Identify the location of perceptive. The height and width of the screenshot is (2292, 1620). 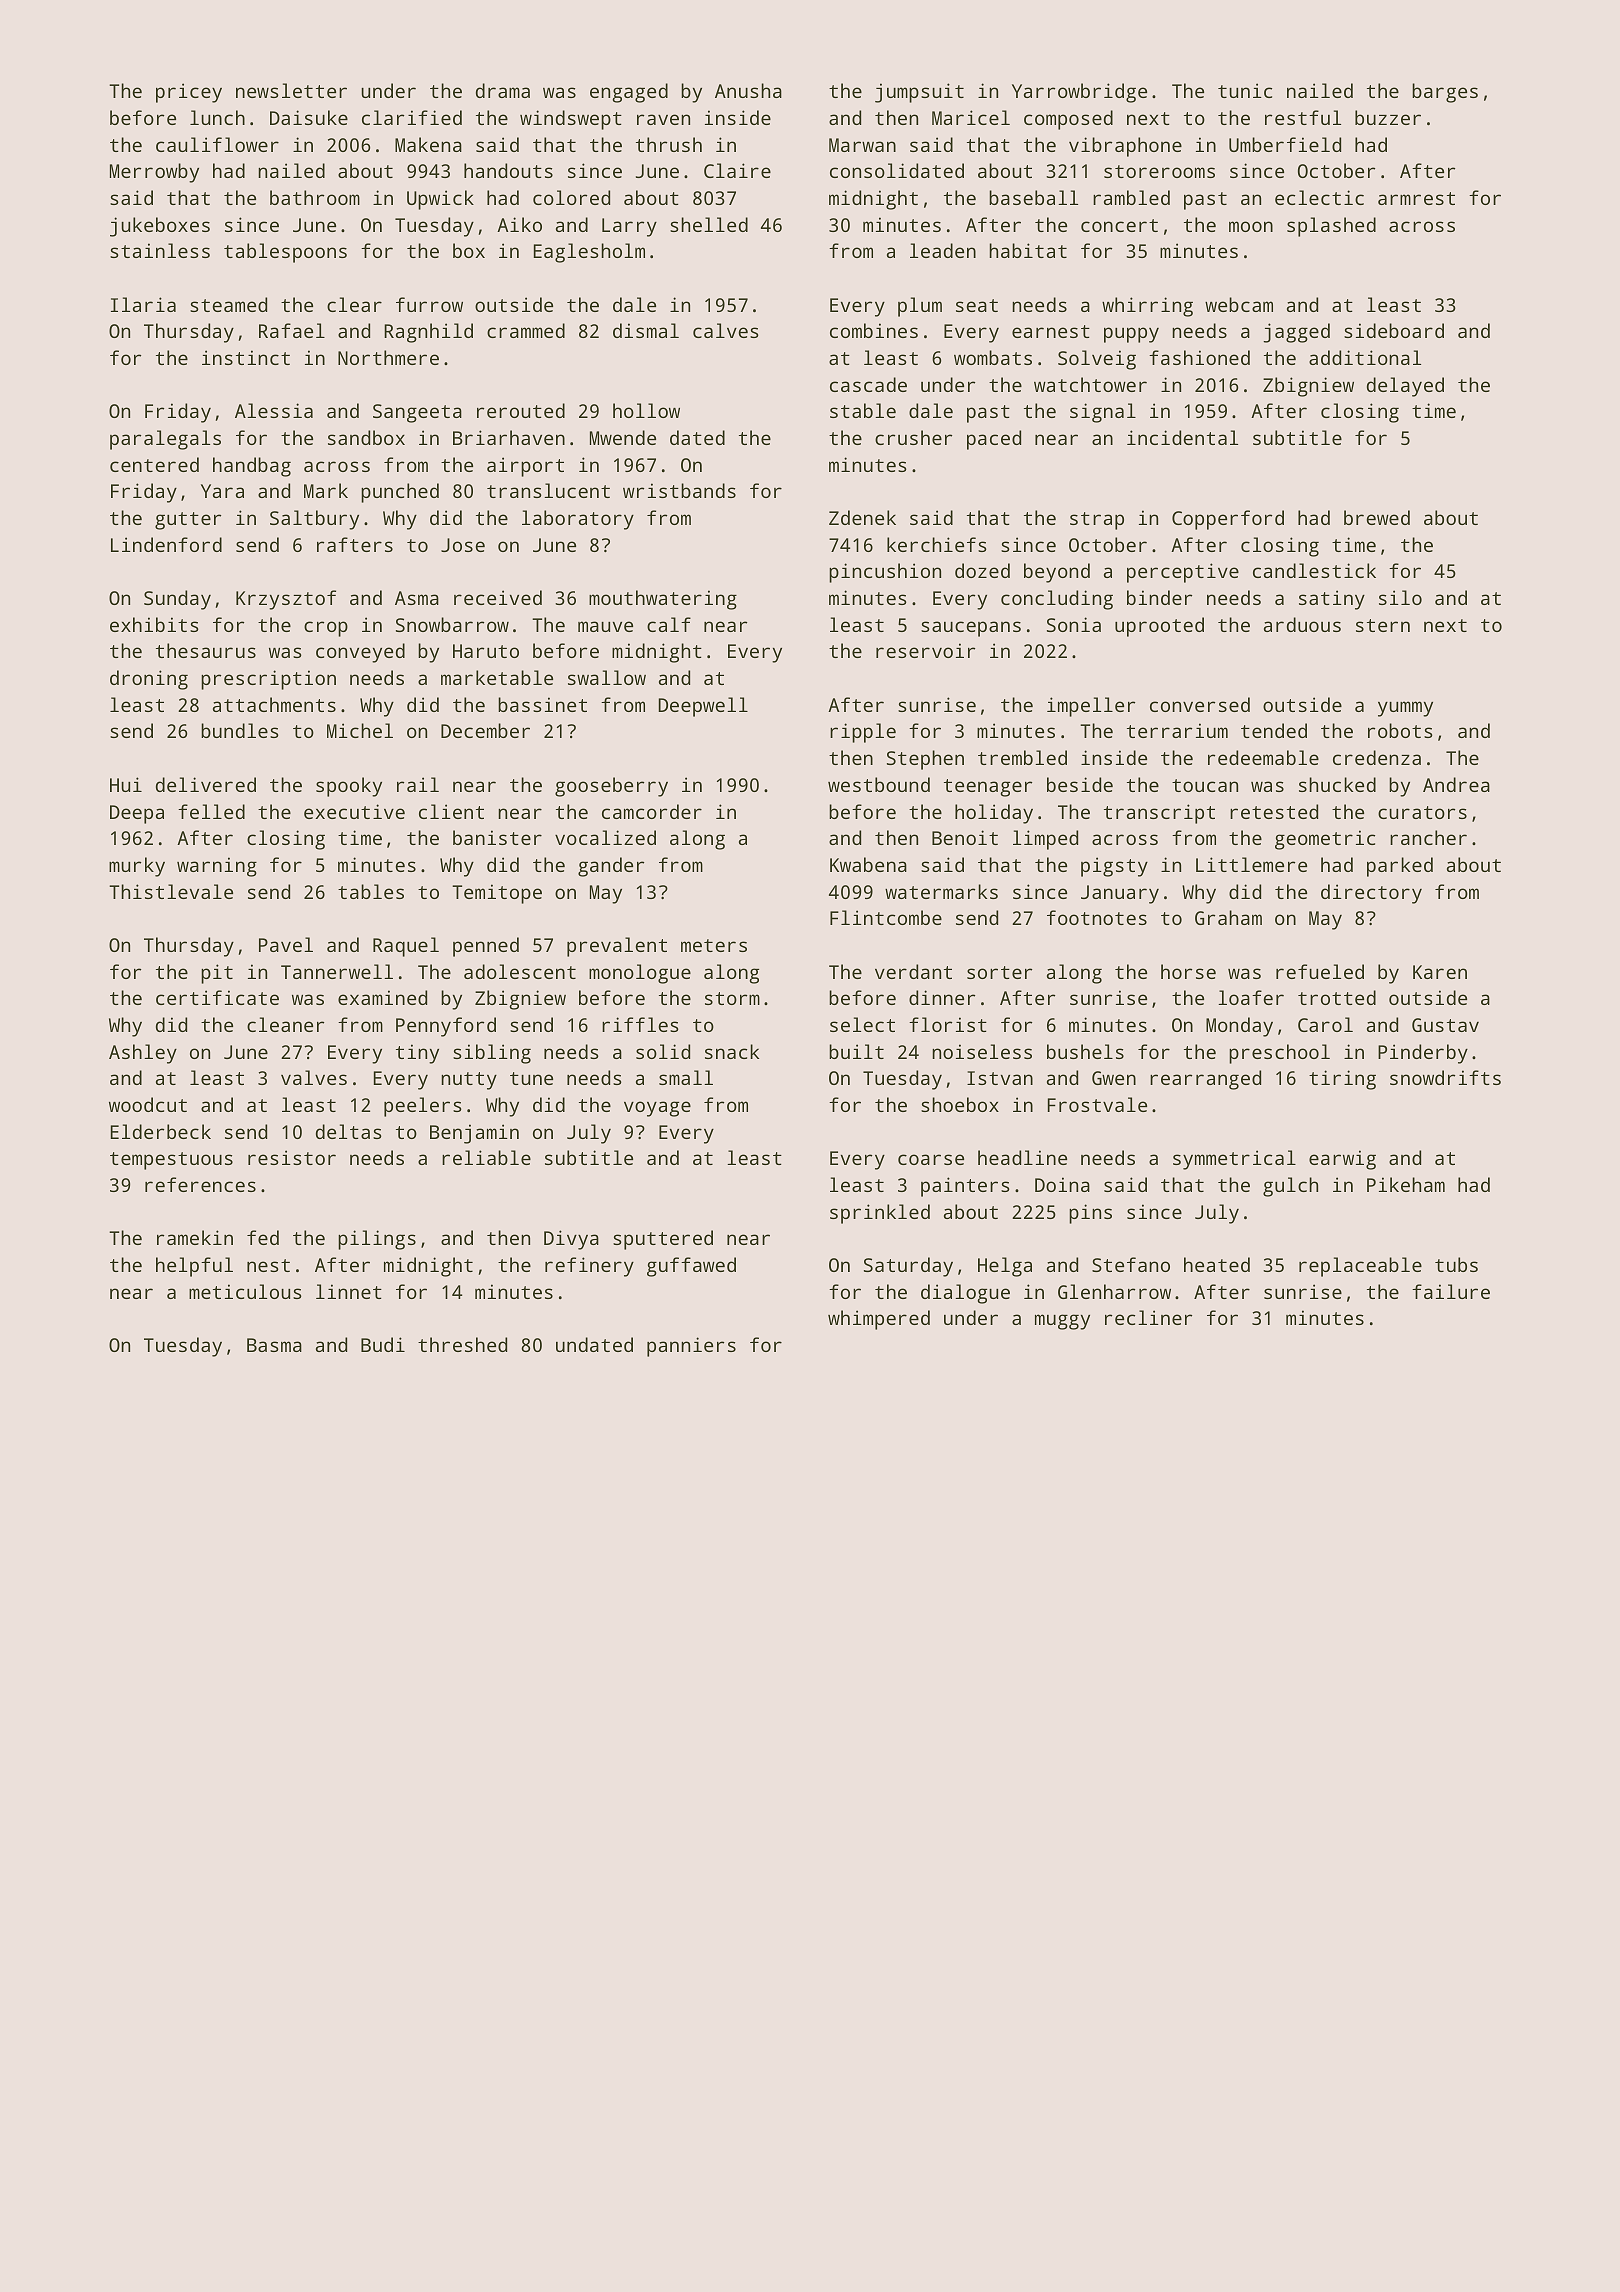
(1183, 573).
